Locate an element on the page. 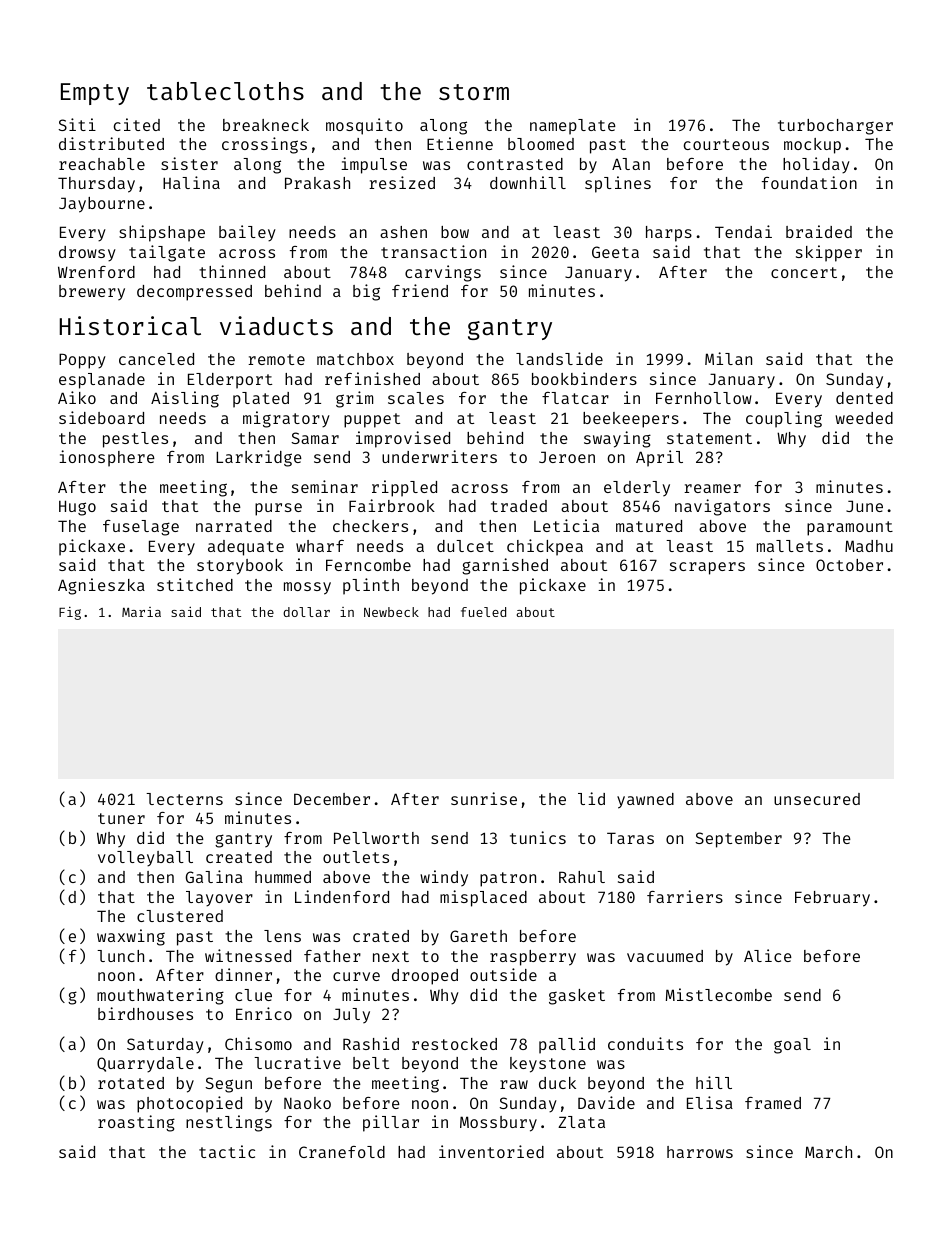 Image resolution: width=952 pixels, height=1233 pixels. storm is located at coordinates (474, 92).
